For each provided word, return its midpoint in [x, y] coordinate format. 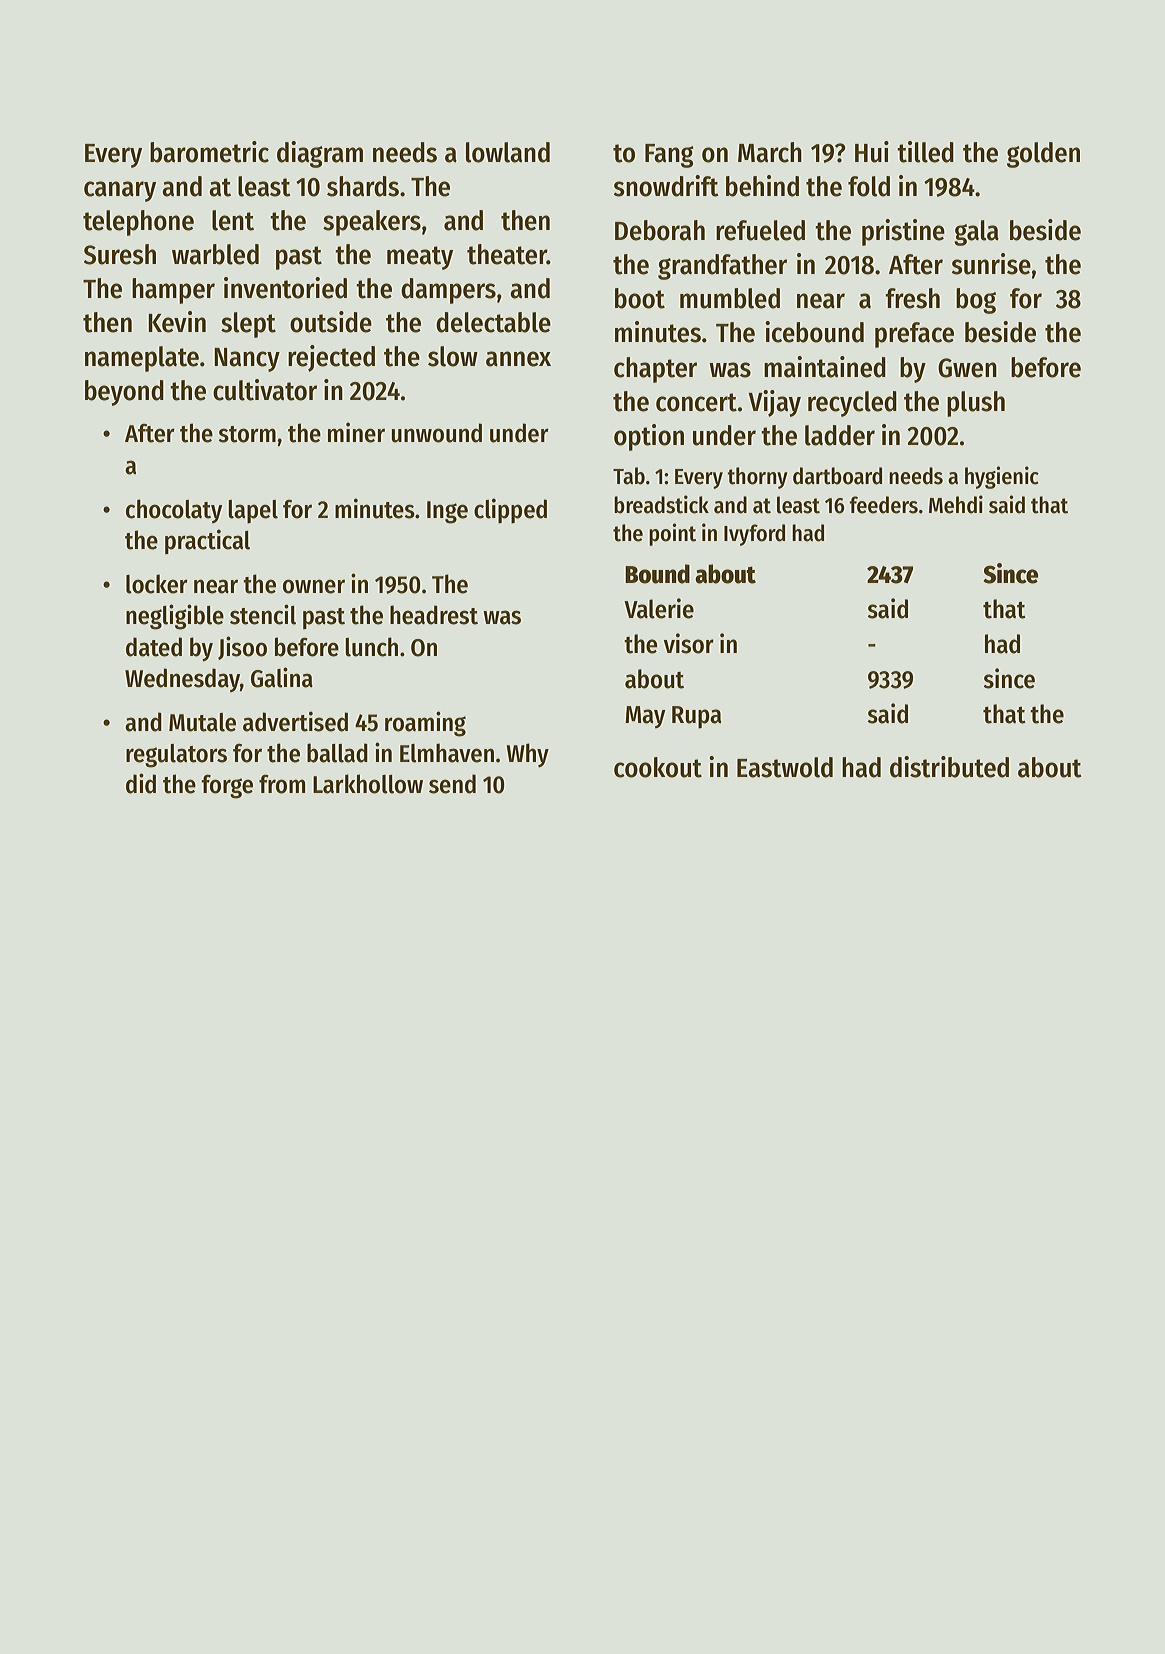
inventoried [285, 288]
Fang [669, 156]
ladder [840, 435]
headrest [434, 615]
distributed [949, 767]
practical [207, 541]
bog [976, 301]
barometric [209, 152]
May [645, 717]
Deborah [660, 230]
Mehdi [956, 504]
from [282, 784]
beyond [124, 393]
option [649, 437]
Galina [282, 677]
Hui [872, 152]
